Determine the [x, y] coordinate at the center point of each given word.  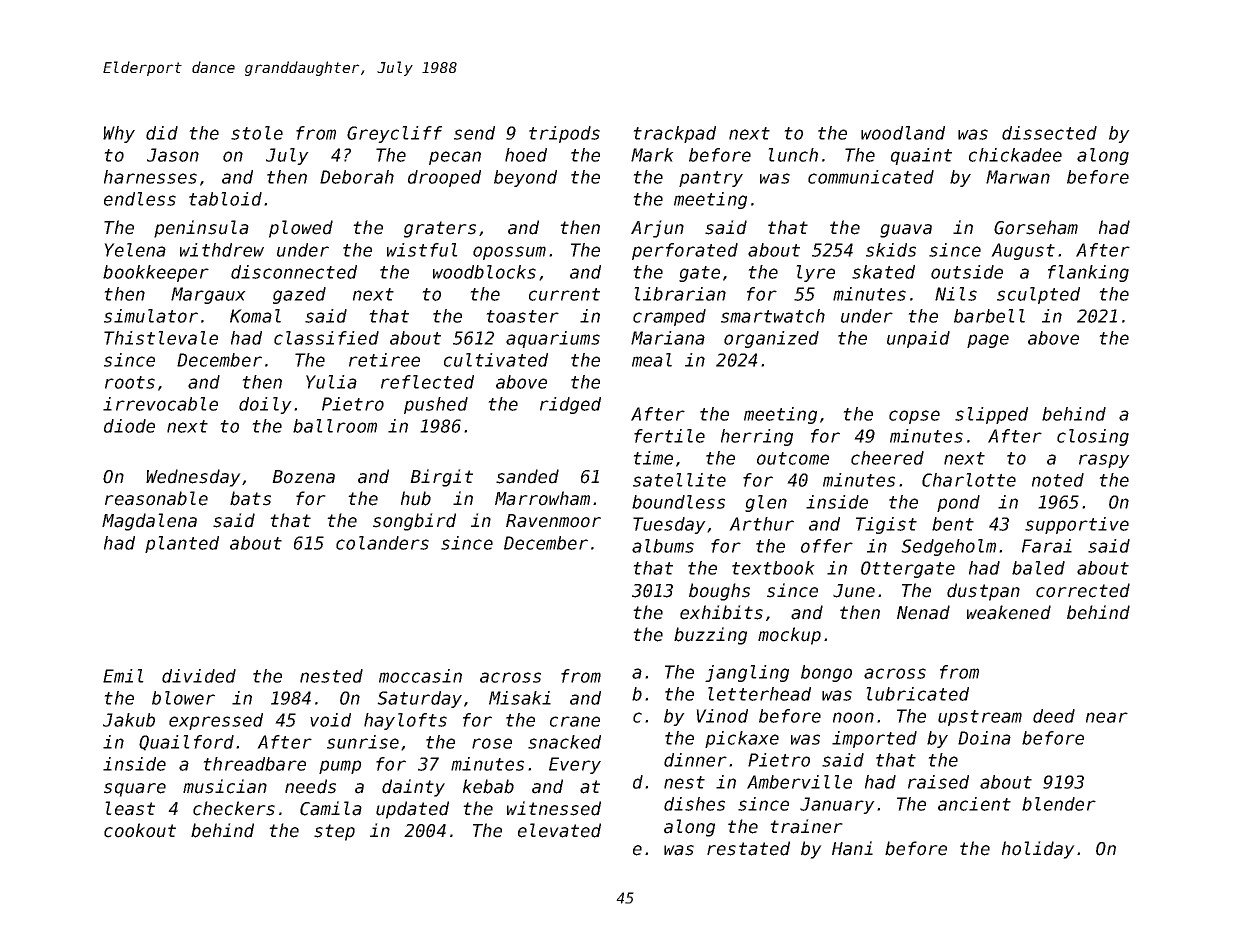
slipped [991, 415]
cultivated [496, 360]
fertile [669, 436]
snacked [564, 742]
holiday [1038, 850]
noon [853, 717]
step [334, 832]
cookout [140, 830]
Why [119, 134]
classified [326, 338]
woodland [903, 133]
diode [129, 426]
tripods [564, 134]
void [330, 720]
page [988, 341]
